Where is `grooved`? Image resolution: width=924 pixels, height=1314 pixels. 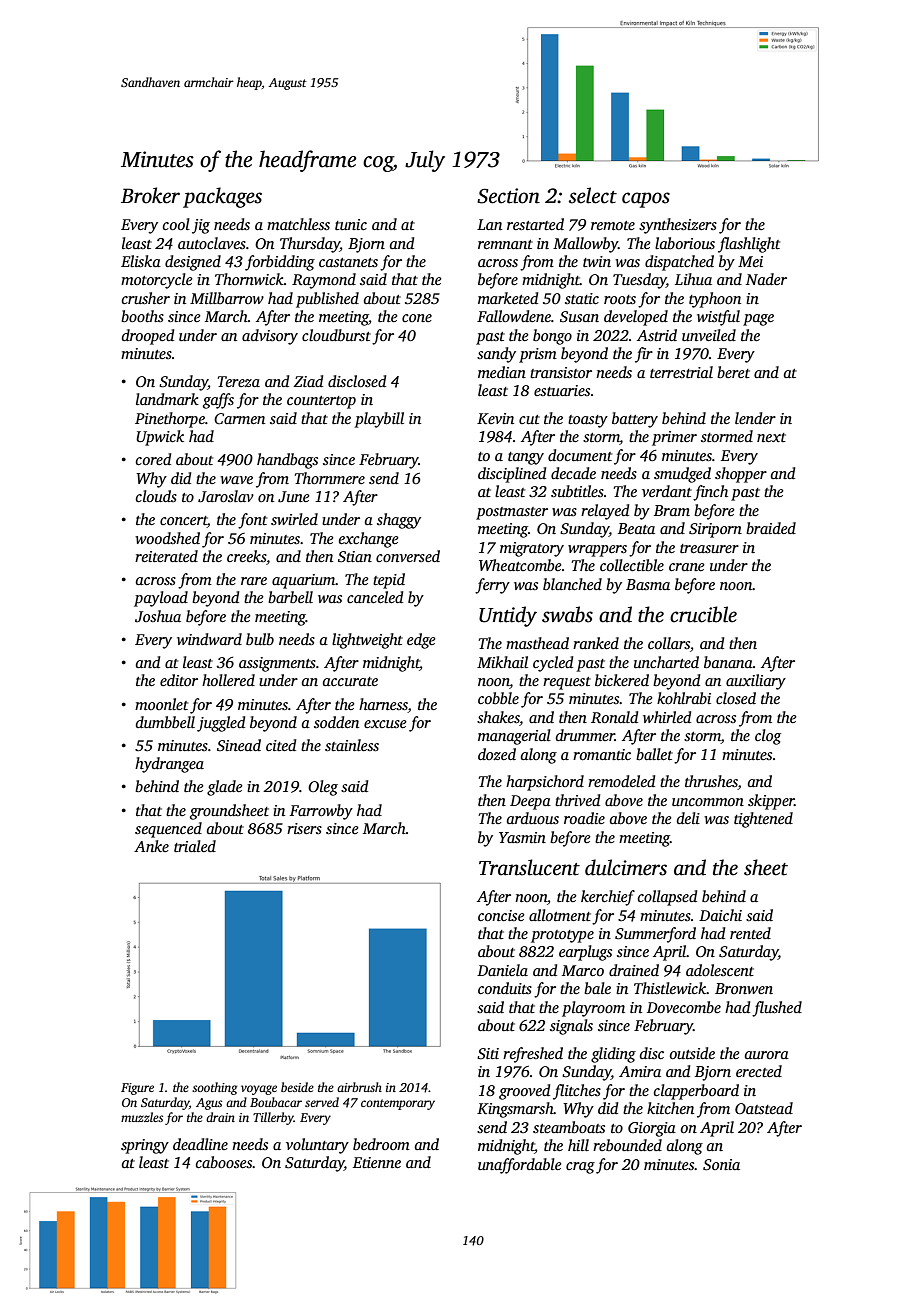 grooved is located at coordinates (524, 1092).
